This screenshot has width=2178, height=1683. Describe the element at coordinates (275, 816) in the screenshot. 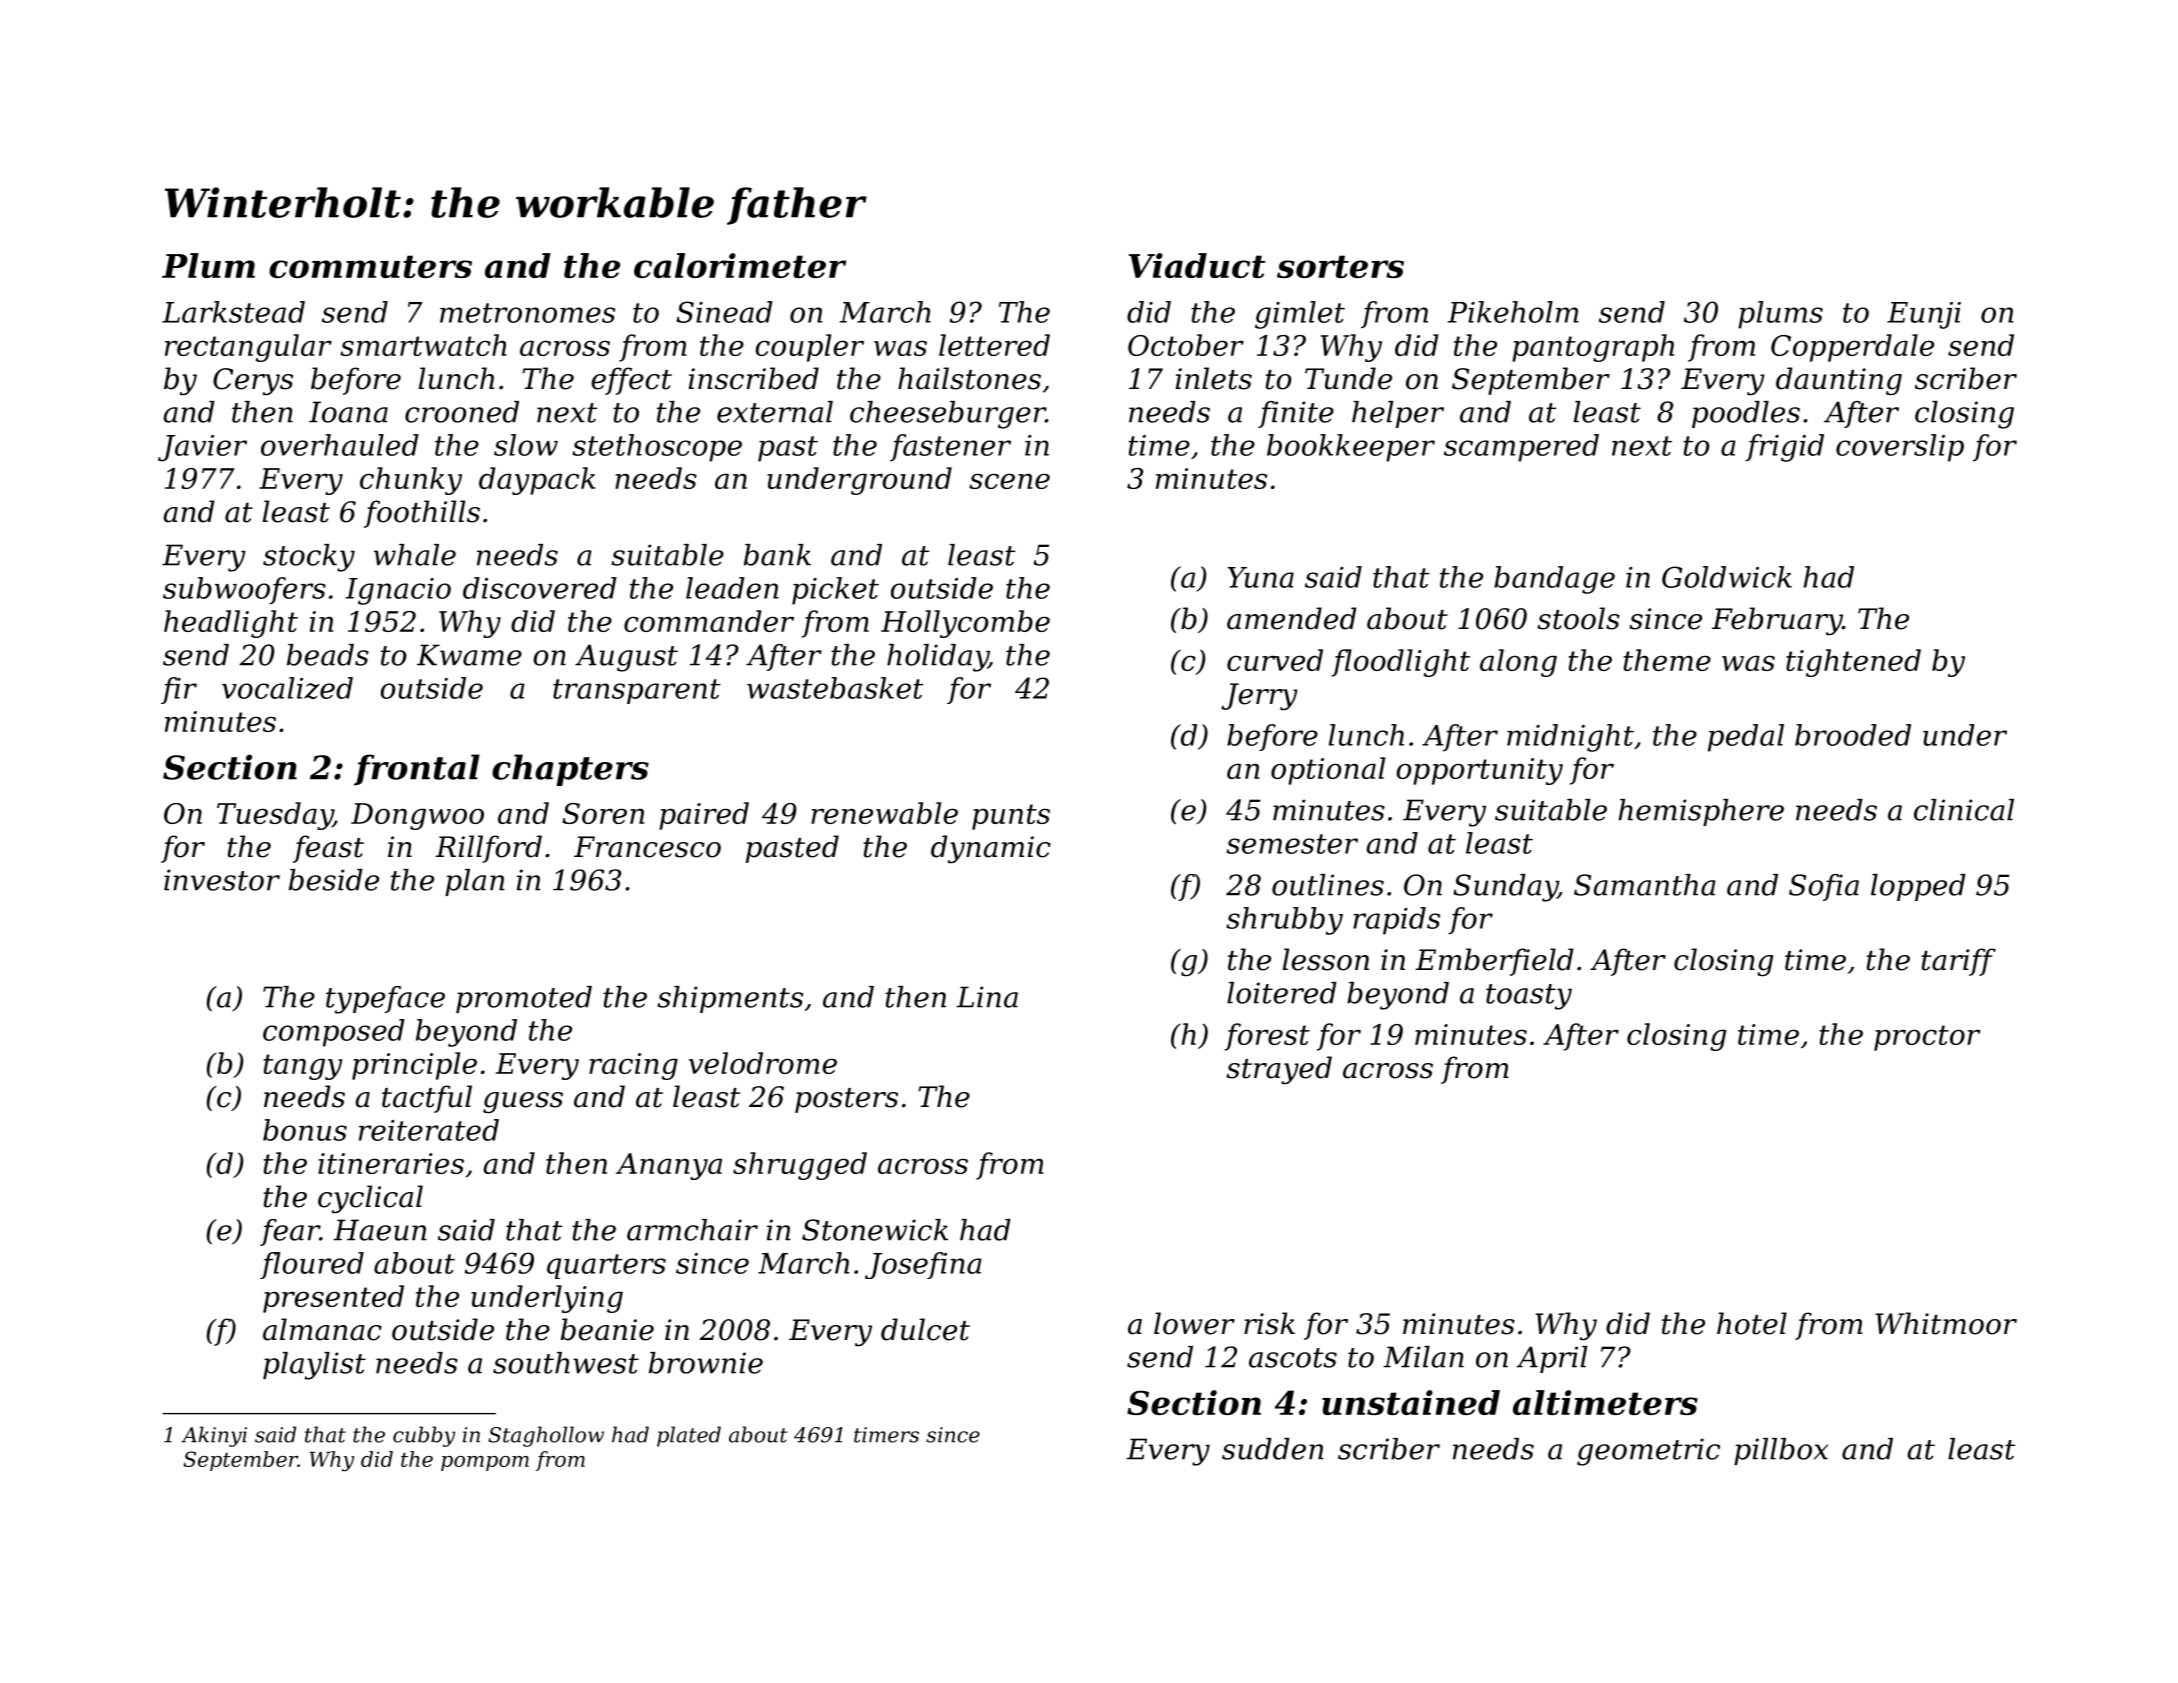

I see `Tuesday` at that location.
